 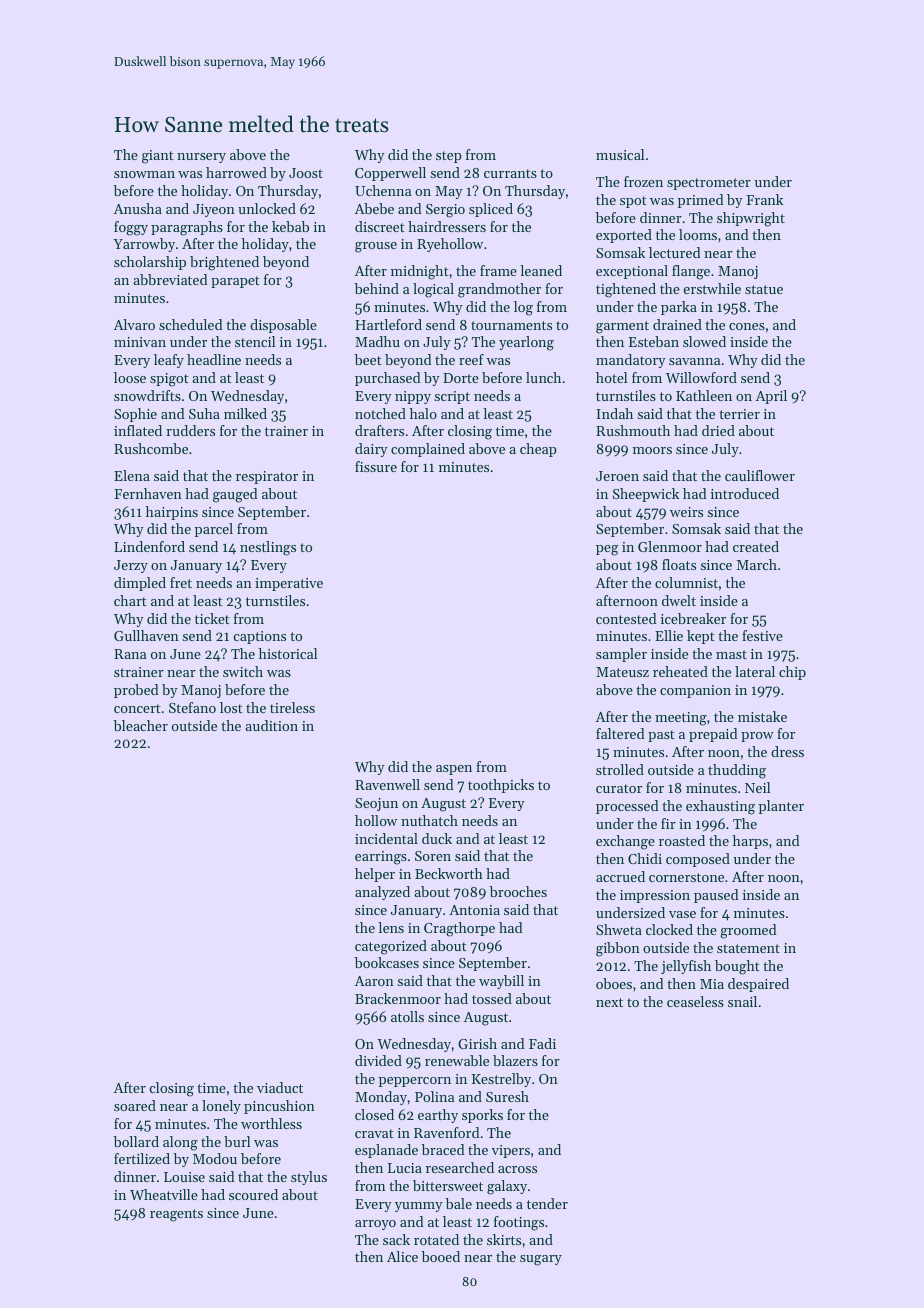 I want to click on fissure, so click(x=376, y=466).
